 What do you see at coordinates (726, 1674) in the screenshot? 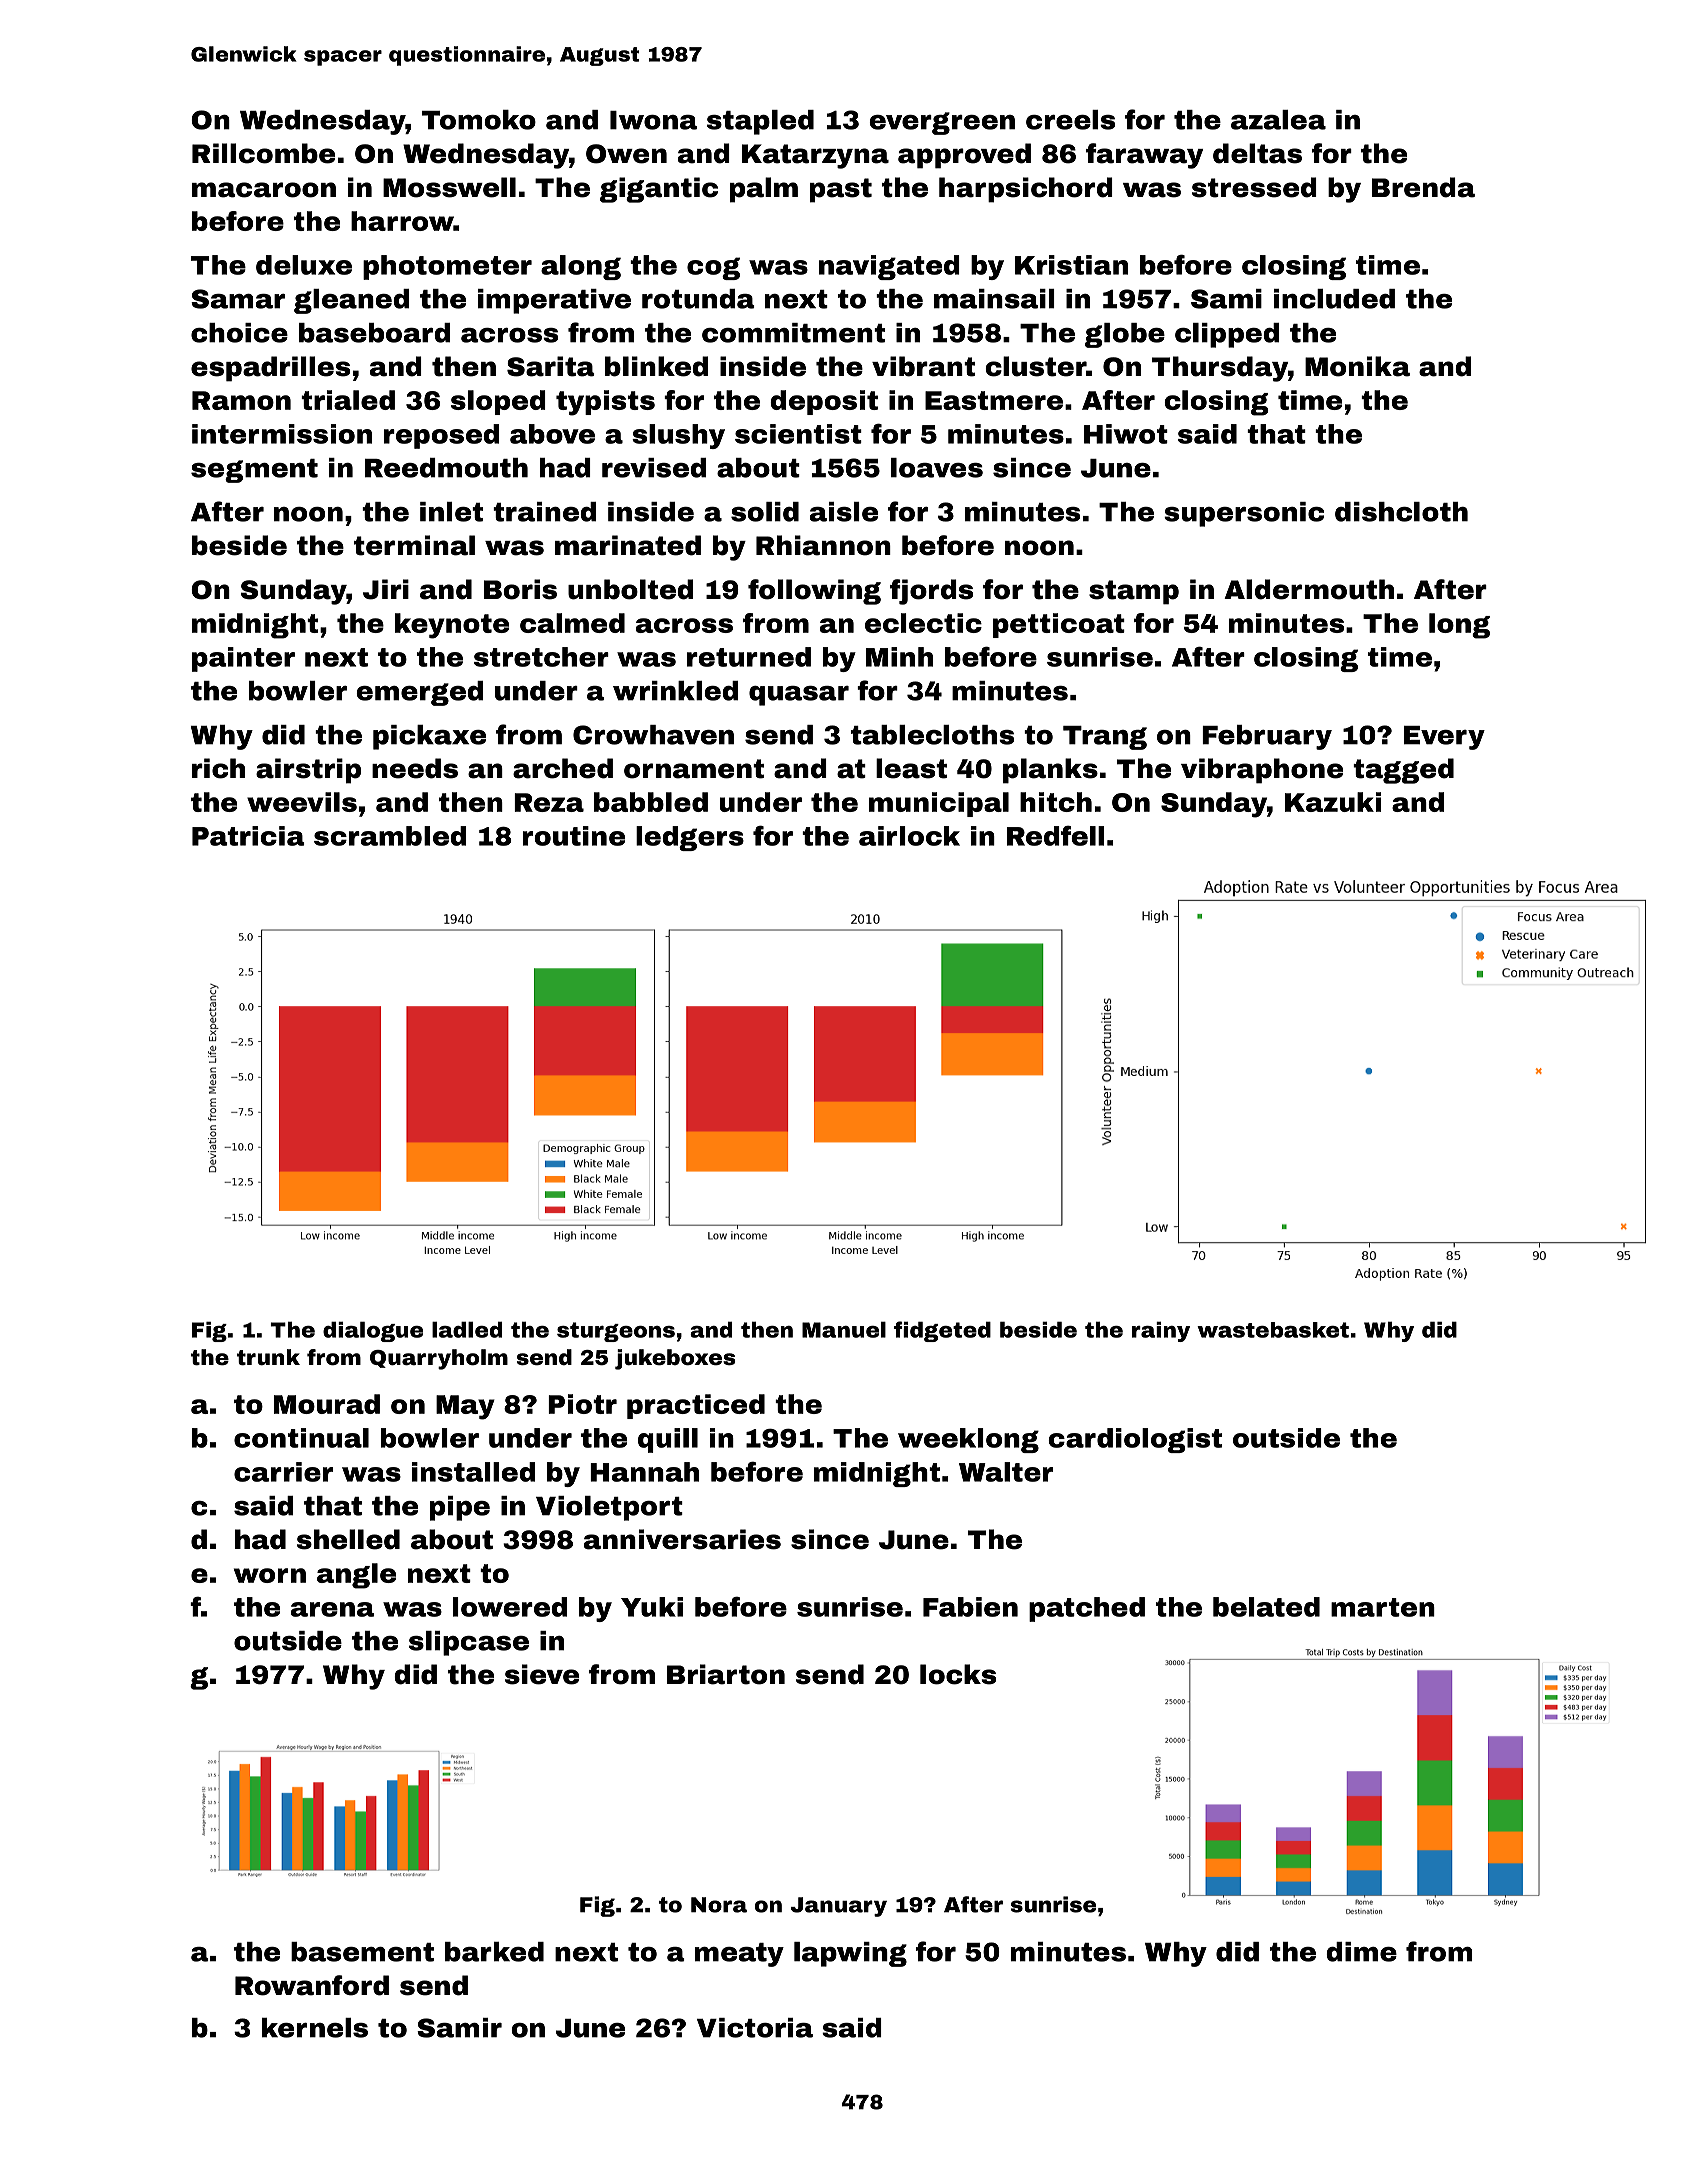
I see `Briarton` at bounding box center [726, 1674].
